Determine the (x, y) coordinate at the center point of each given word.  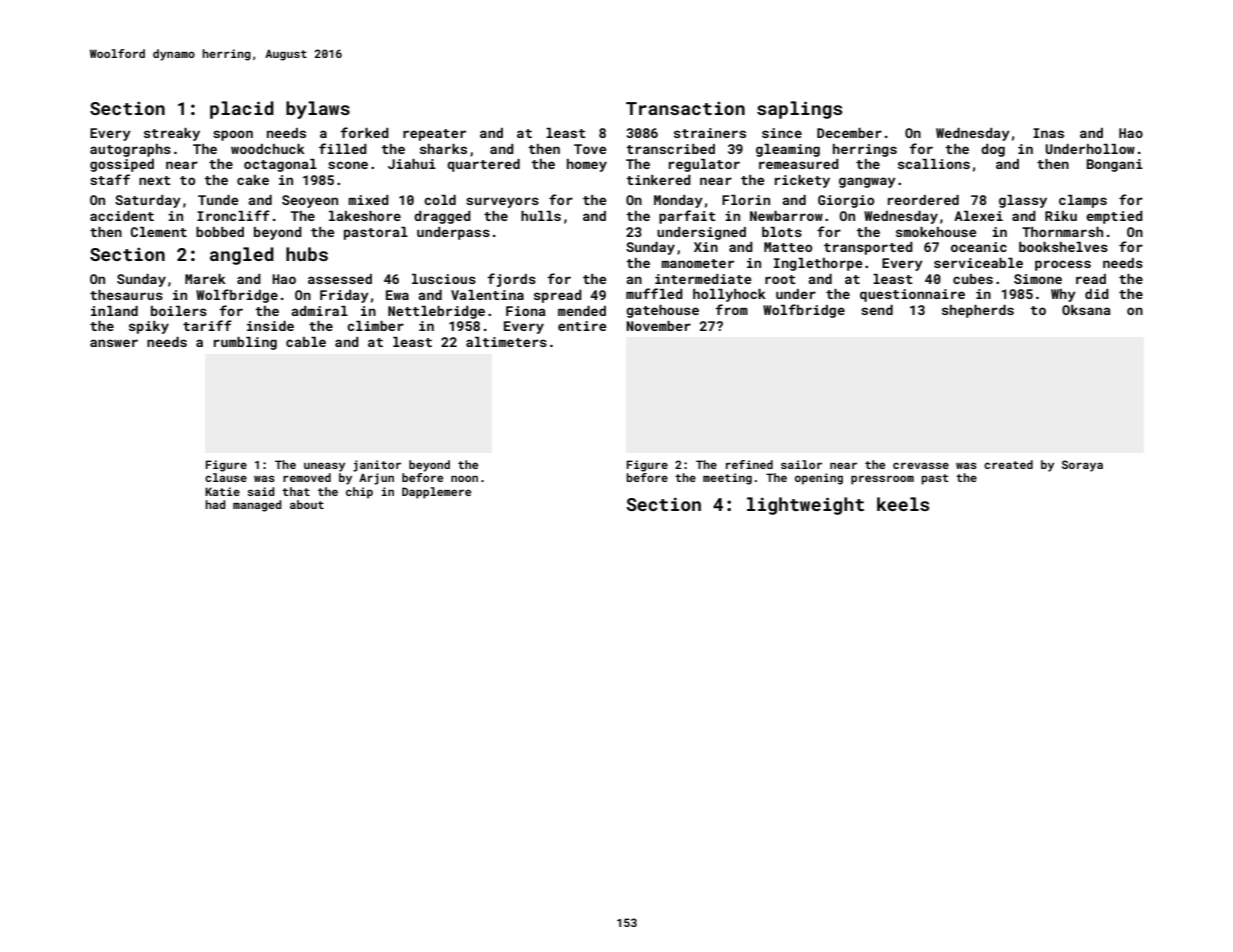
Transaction (685, 108)
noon (464, 478)
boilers (179, 311)
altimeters (506, 342)
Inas (1048, 133)
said (261, 491)
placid (242, 110)
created (1008, 464)
